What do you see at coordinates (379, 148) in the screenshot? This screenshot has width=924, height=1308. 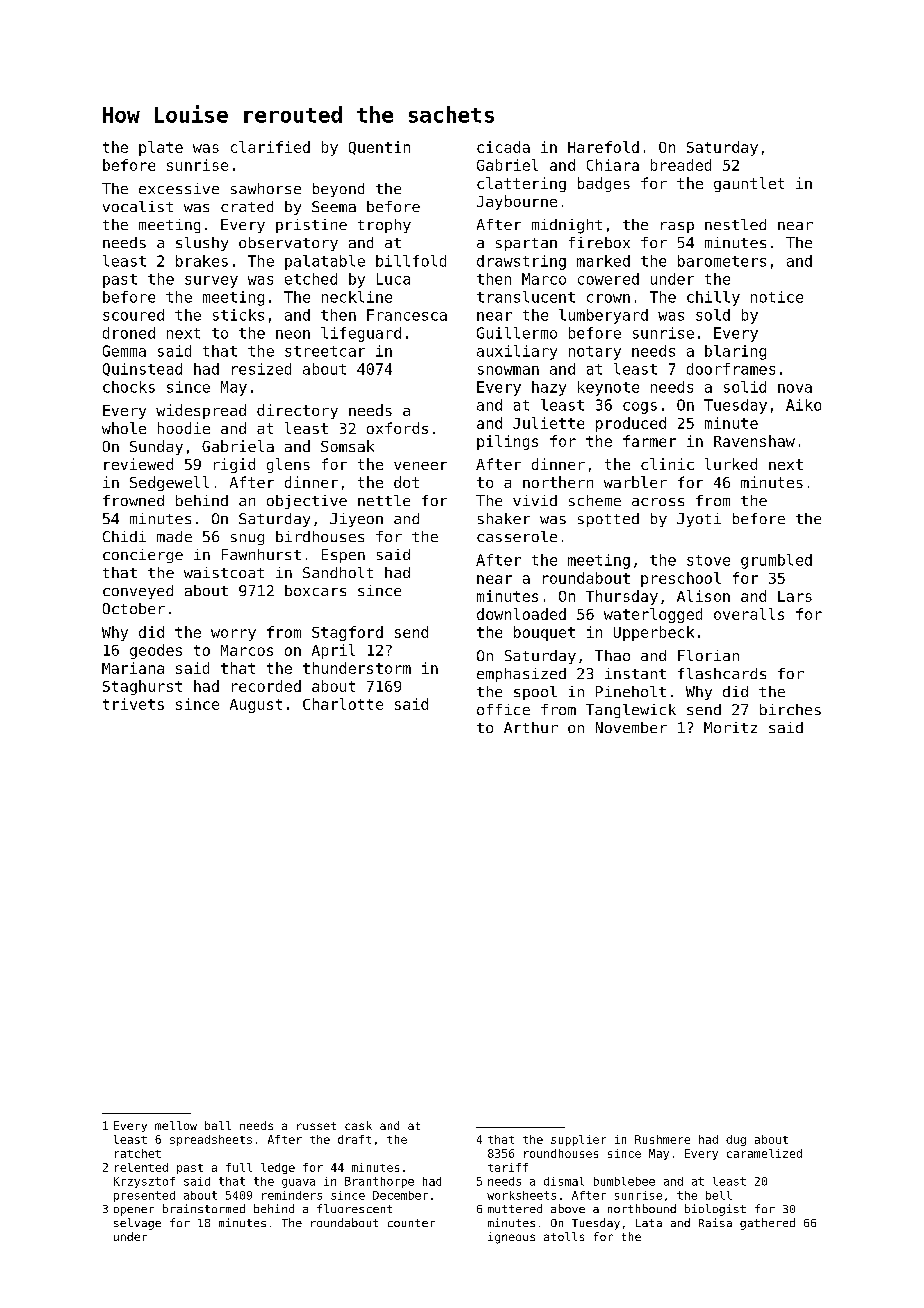 I see `Quentin` at bounding box center [379, 148].
